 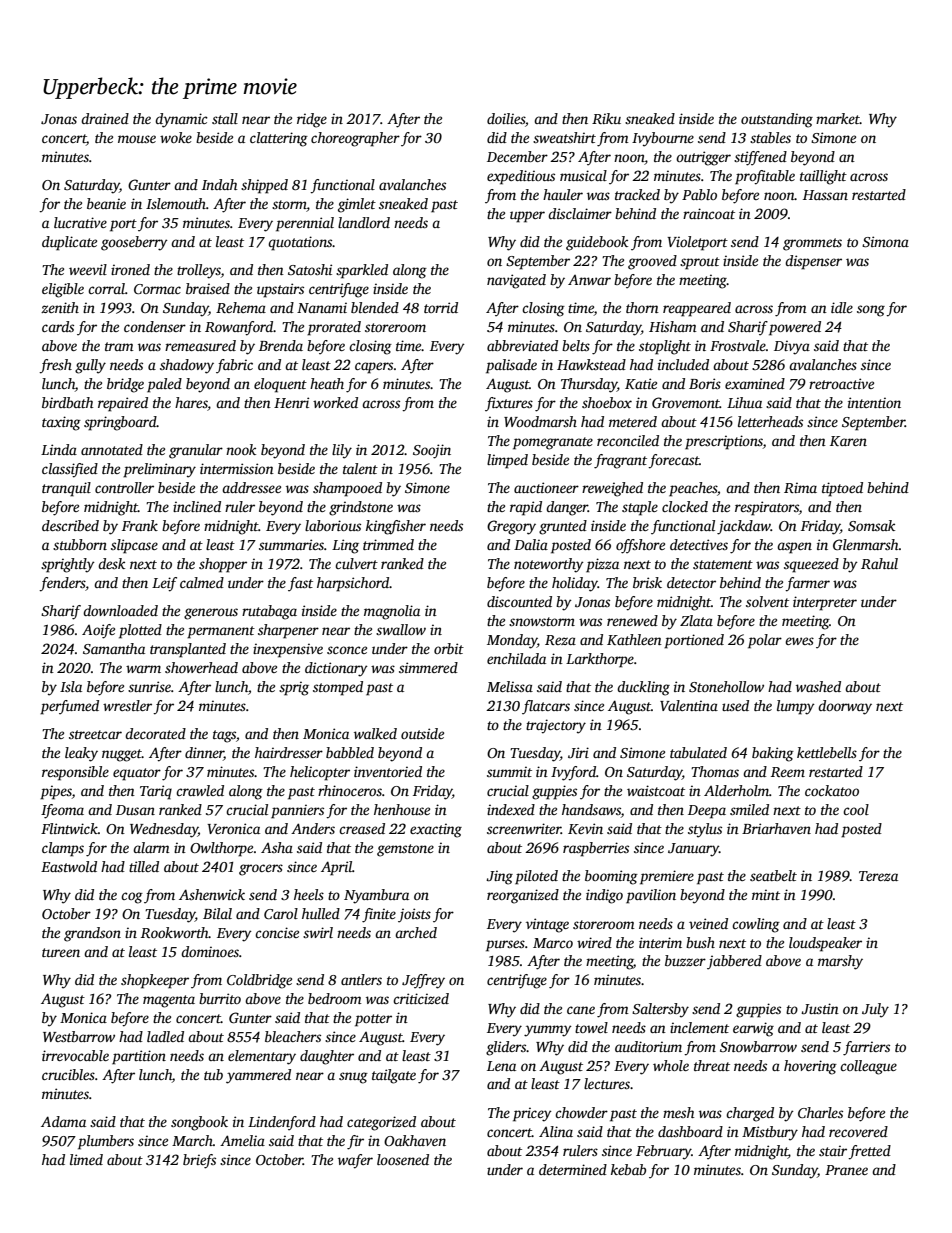 I want to click on decorated, so click(x=155, y=733).
